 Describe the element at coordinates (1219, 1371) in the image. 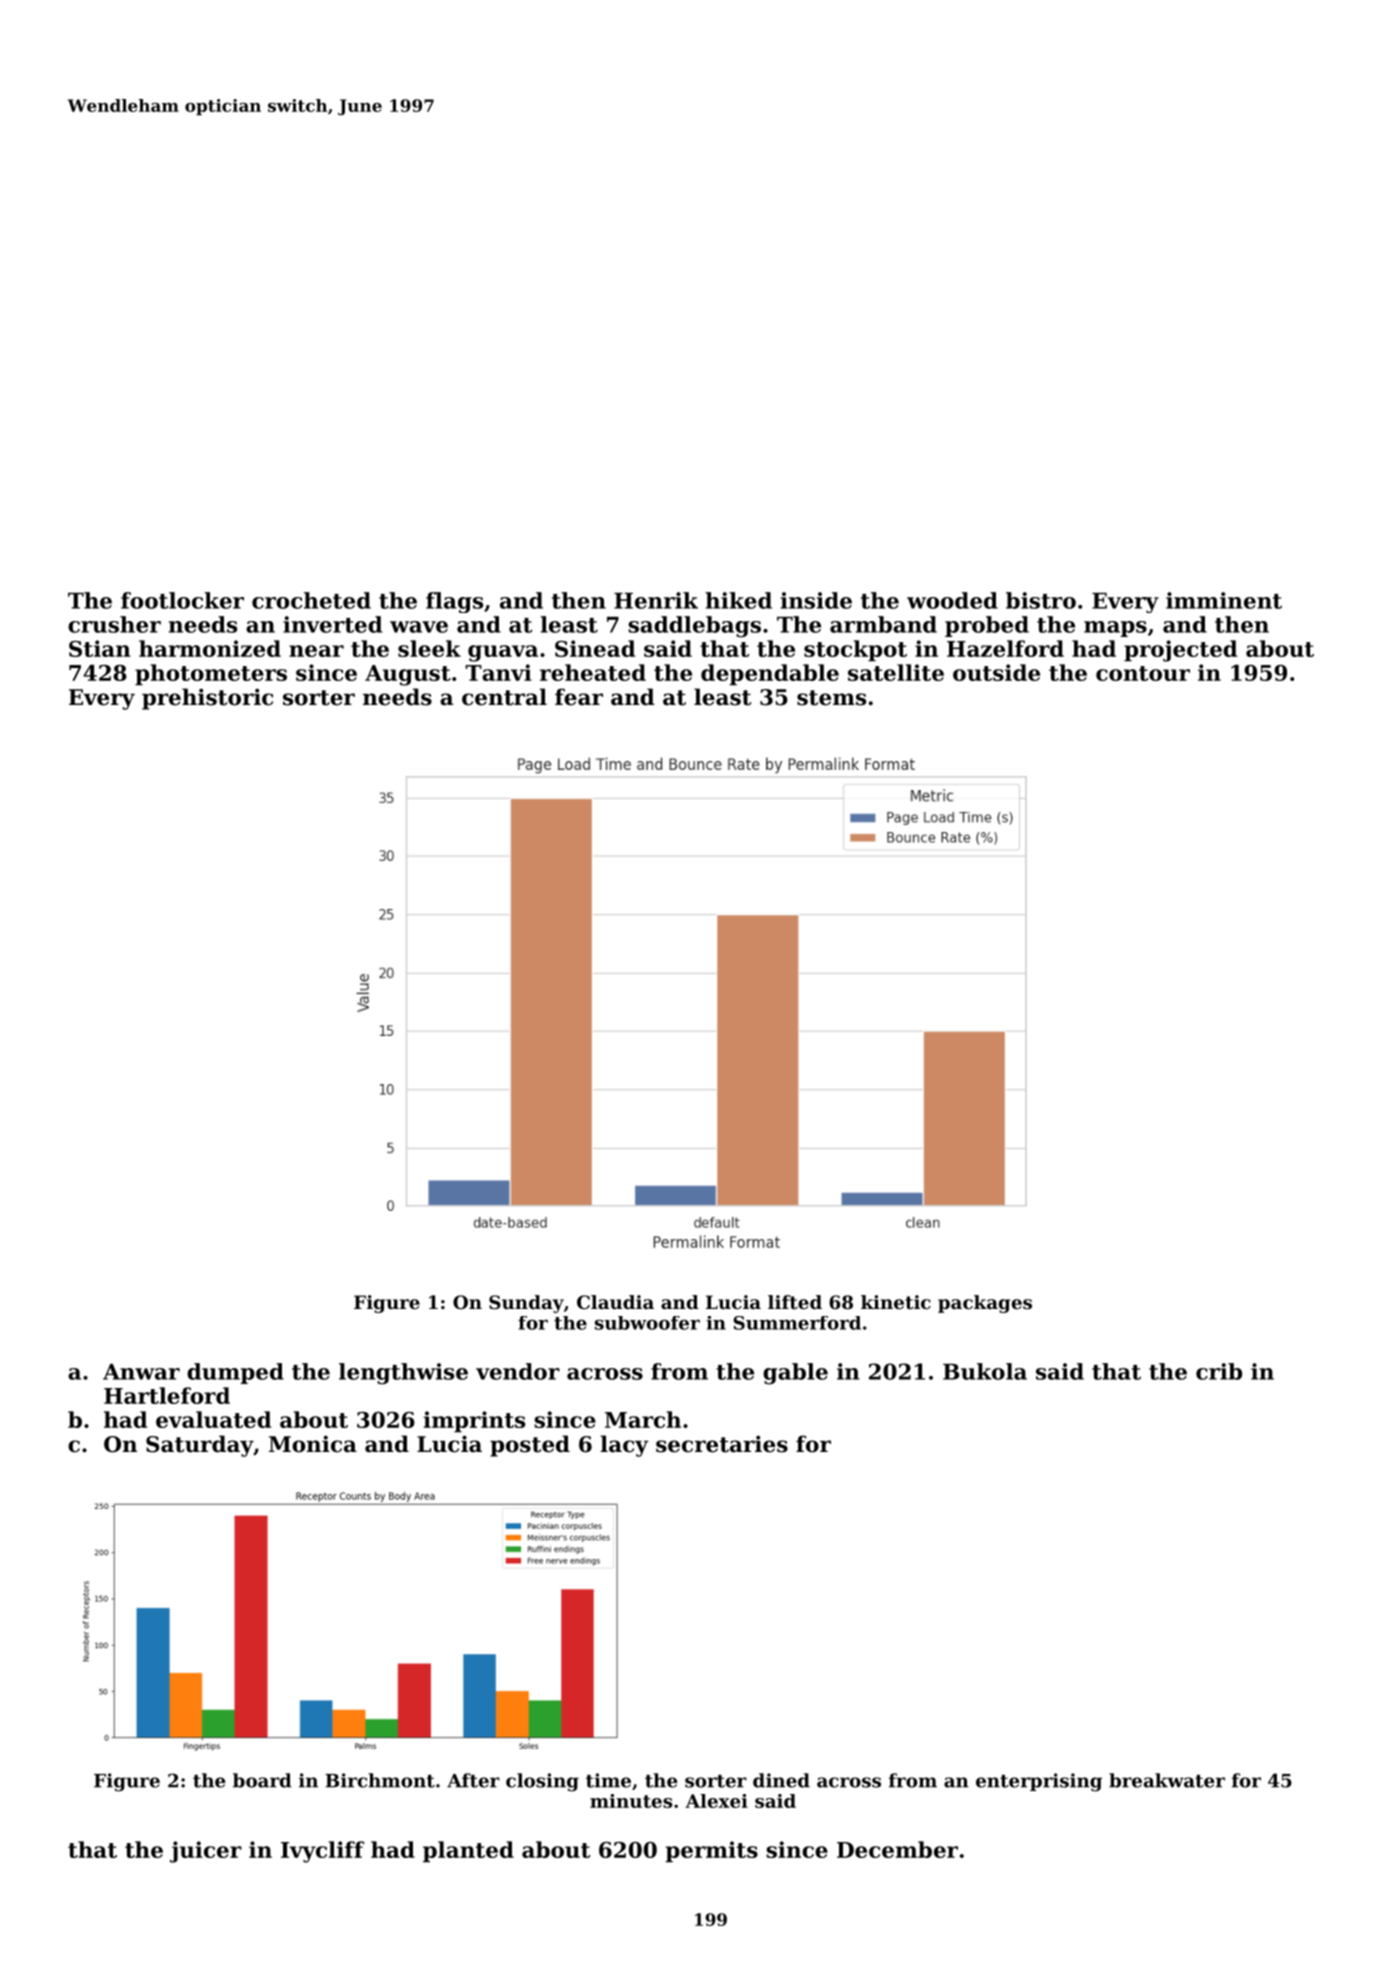

I see `crib` at that location.
